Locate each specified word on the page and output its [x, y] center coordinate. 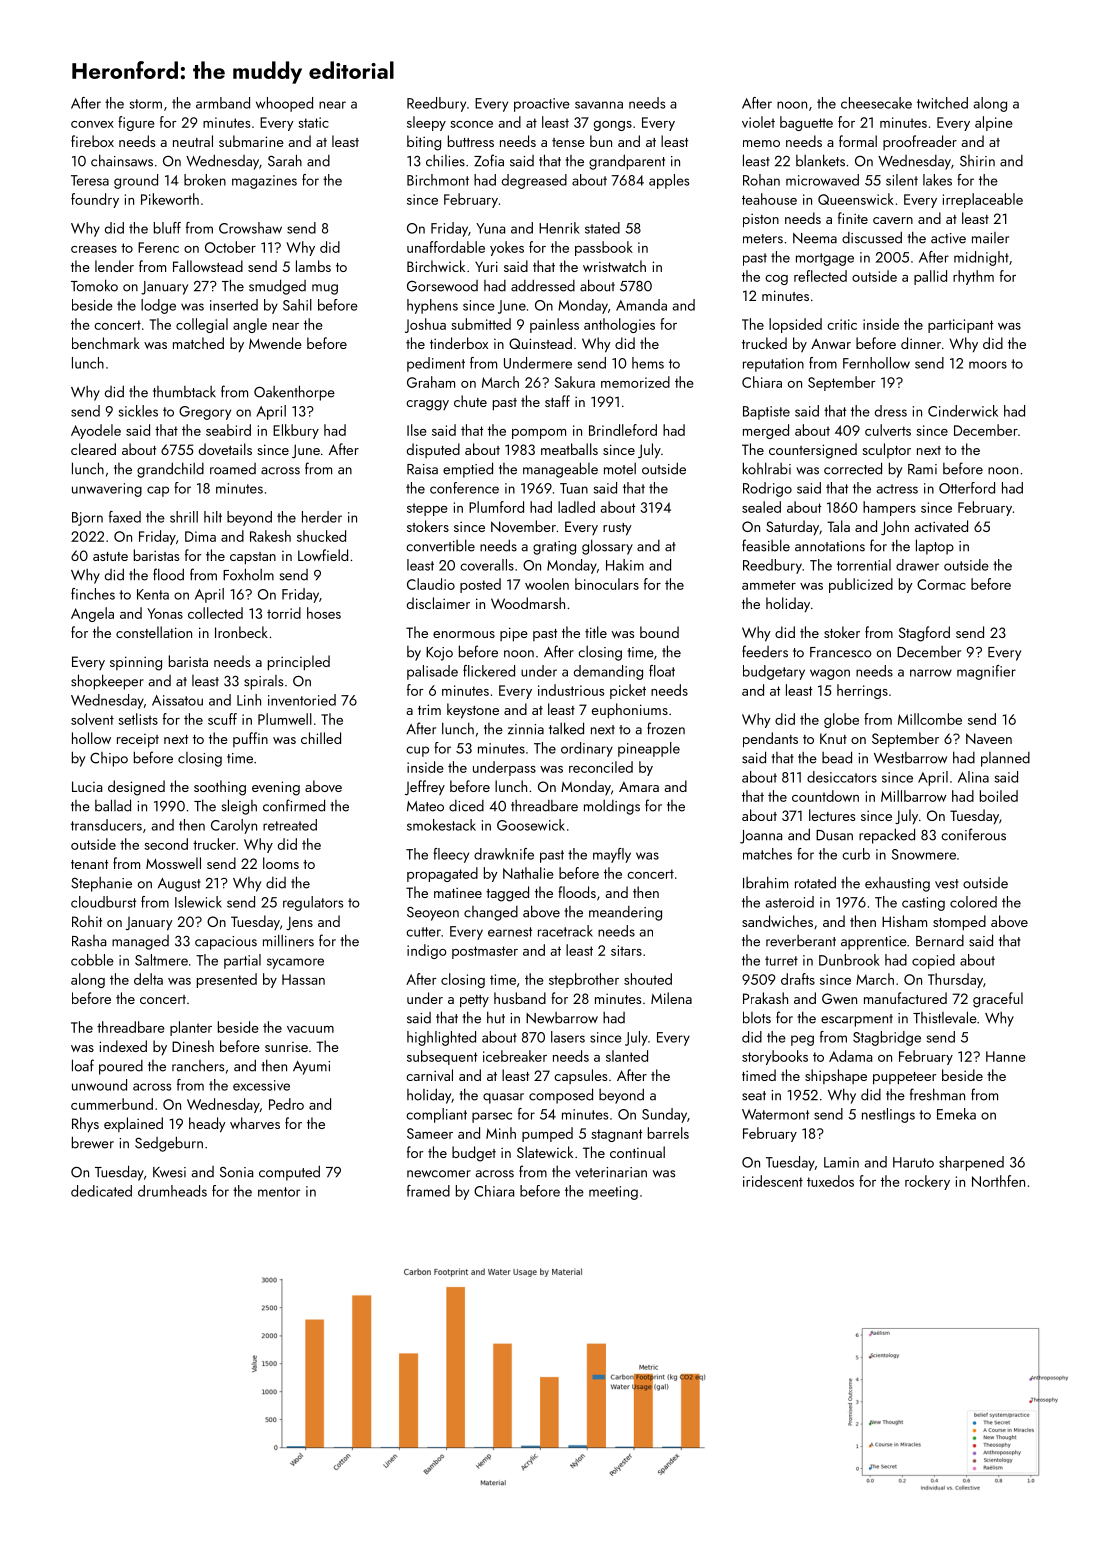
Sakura [575, 382]
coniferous [973, 834]
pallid [930, 277]
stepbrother [584, 980]
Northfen [998, 1181]
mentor [279, 1192]
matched [198, 343]
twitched [942, 103]
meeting [613, 1193]
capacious [226, 943]
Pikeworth [170, 199]
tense [568, 142]
